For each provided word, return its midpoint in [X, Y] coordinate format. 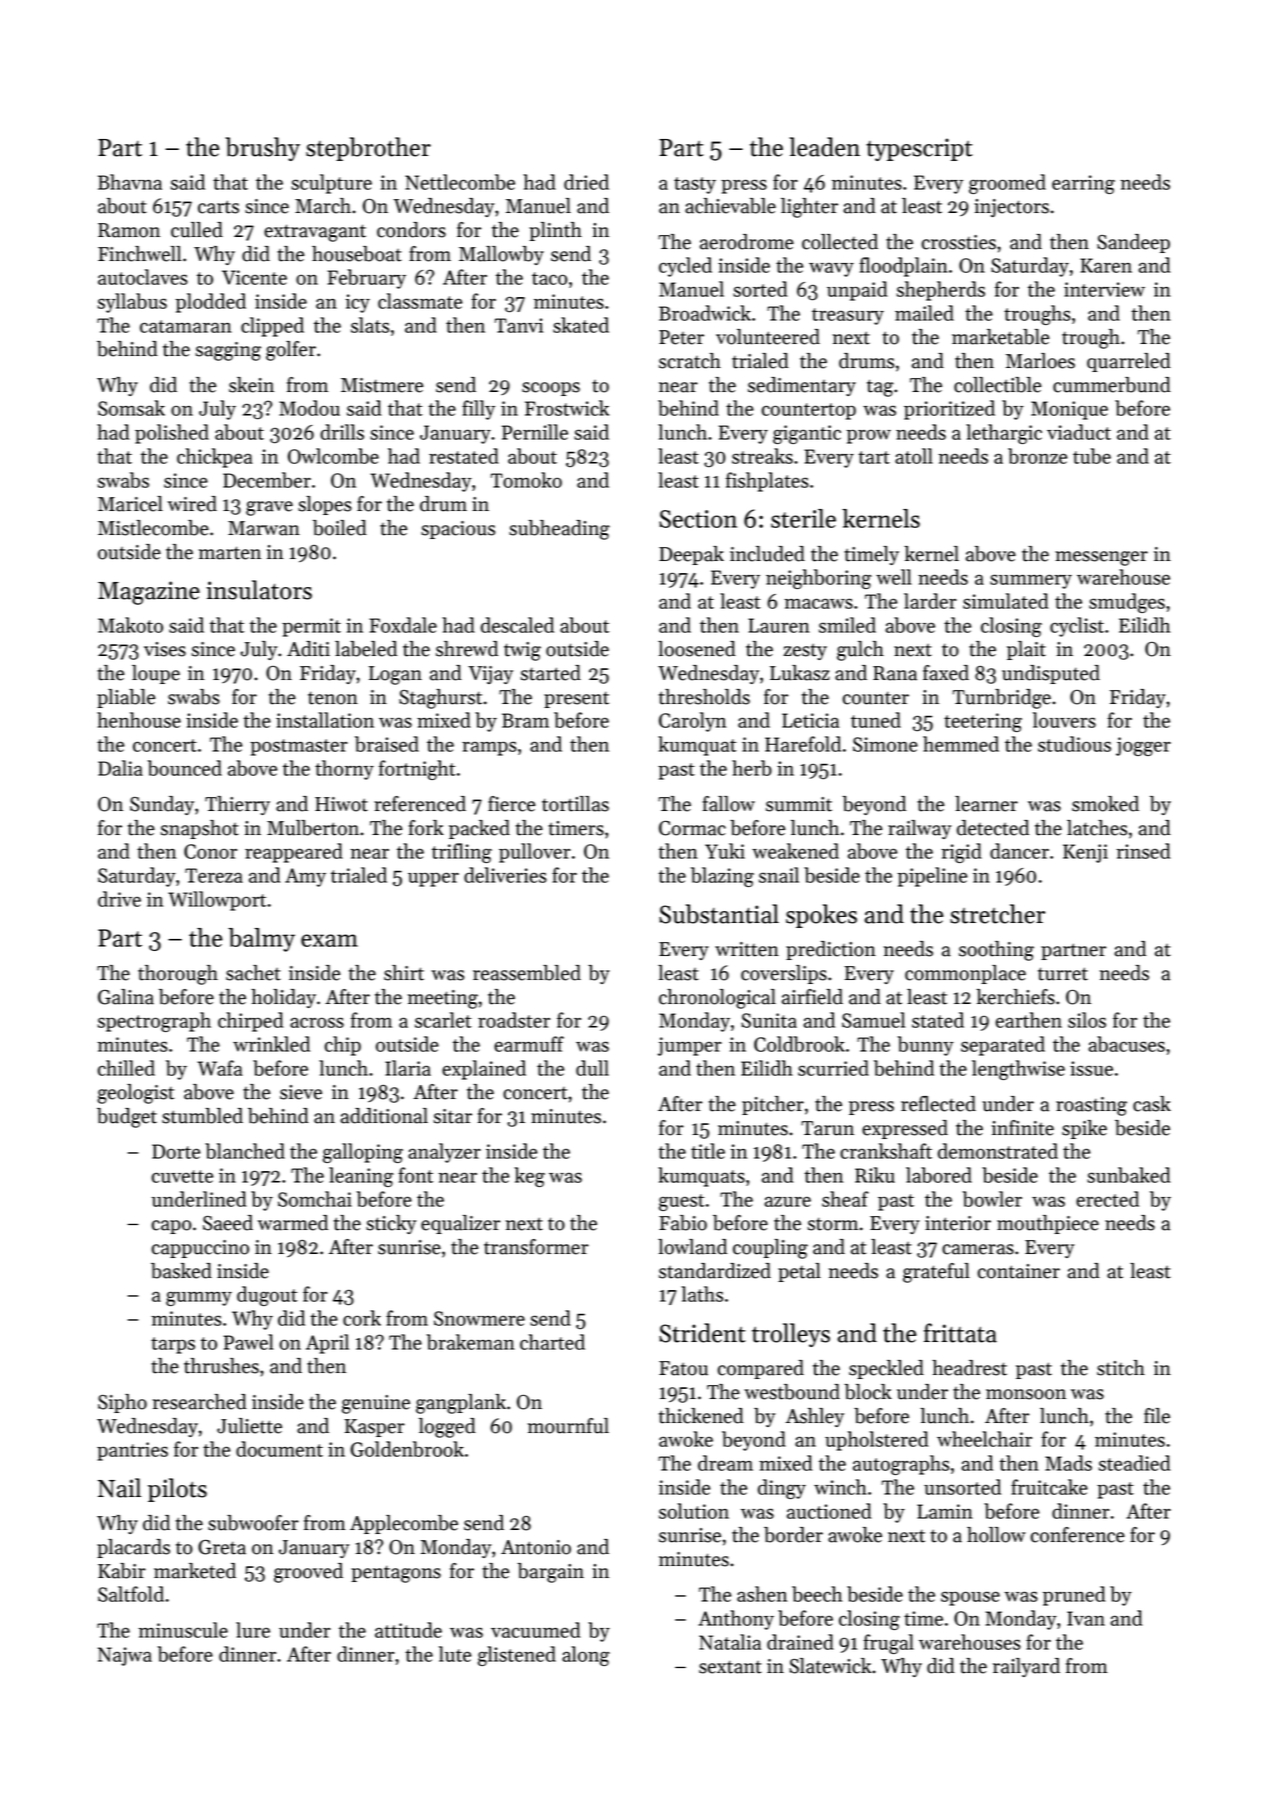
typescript [919, 149]
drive [119, 899]
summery [1031, 581]
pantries [132, 1451]
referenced [420, 804]
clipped [272, 327]
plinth [555, 231]
